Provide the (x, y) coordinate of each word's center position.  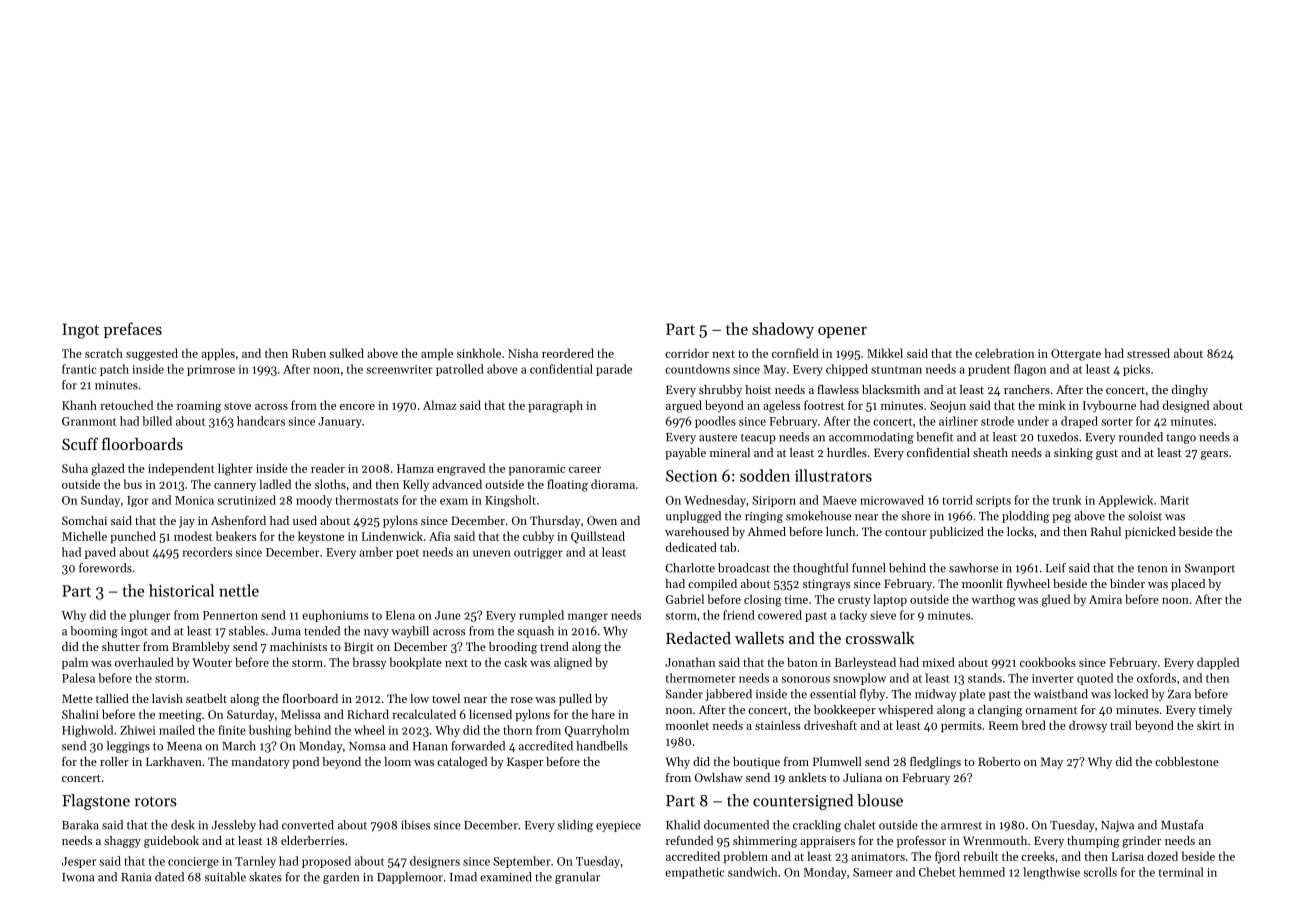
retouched (126, 405)
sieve (883, 615)
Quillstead (598, 537)
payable (685, 454)
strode (997, 421)
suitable (225, 877)
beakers (236, 536)
